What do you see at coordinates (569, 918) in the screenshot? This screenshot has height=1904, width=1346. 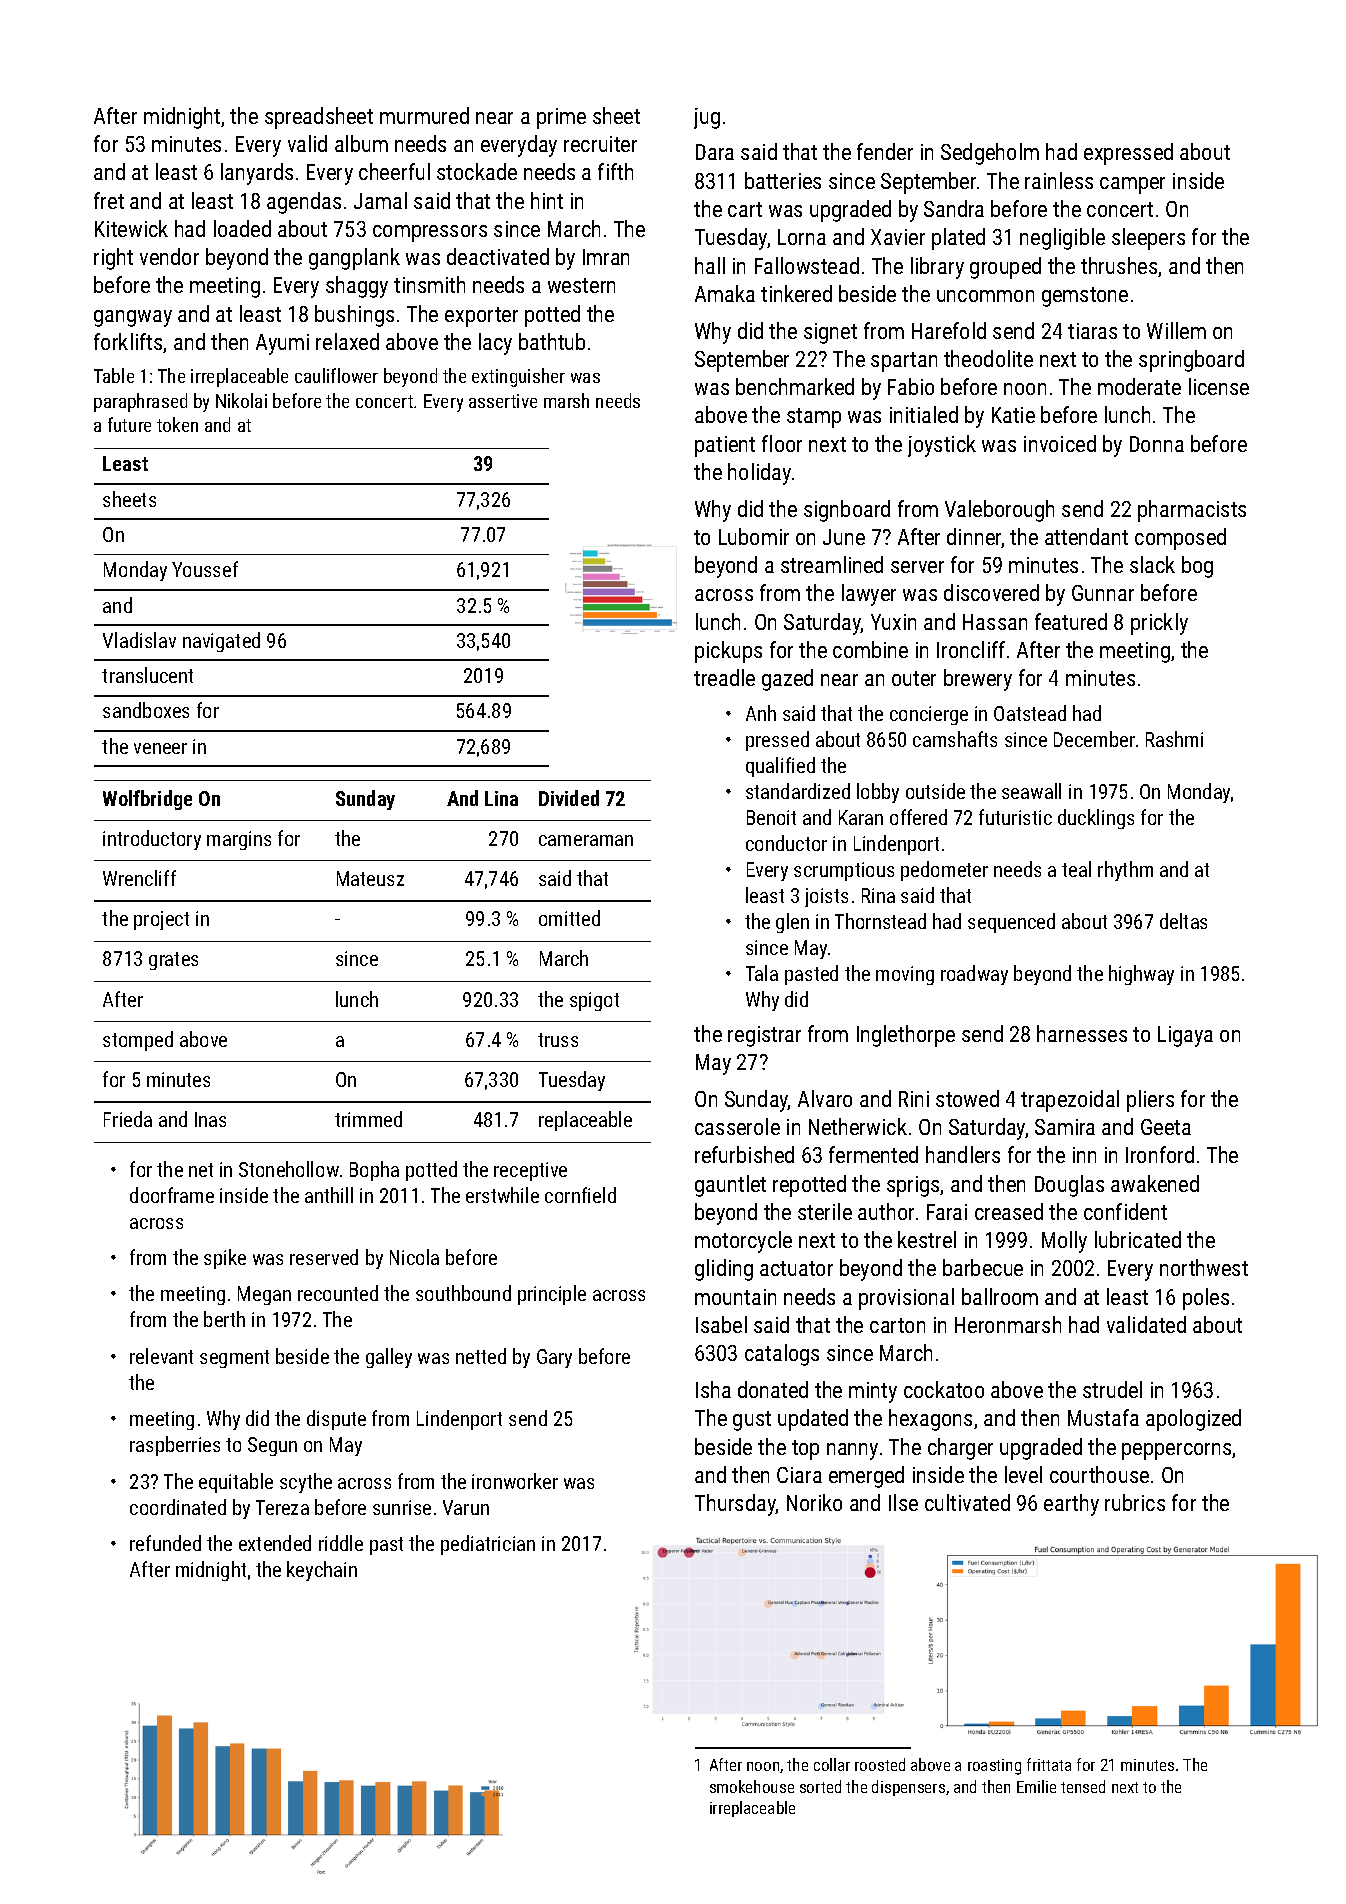 I see `omitted` at bounding box center [569, 918].
